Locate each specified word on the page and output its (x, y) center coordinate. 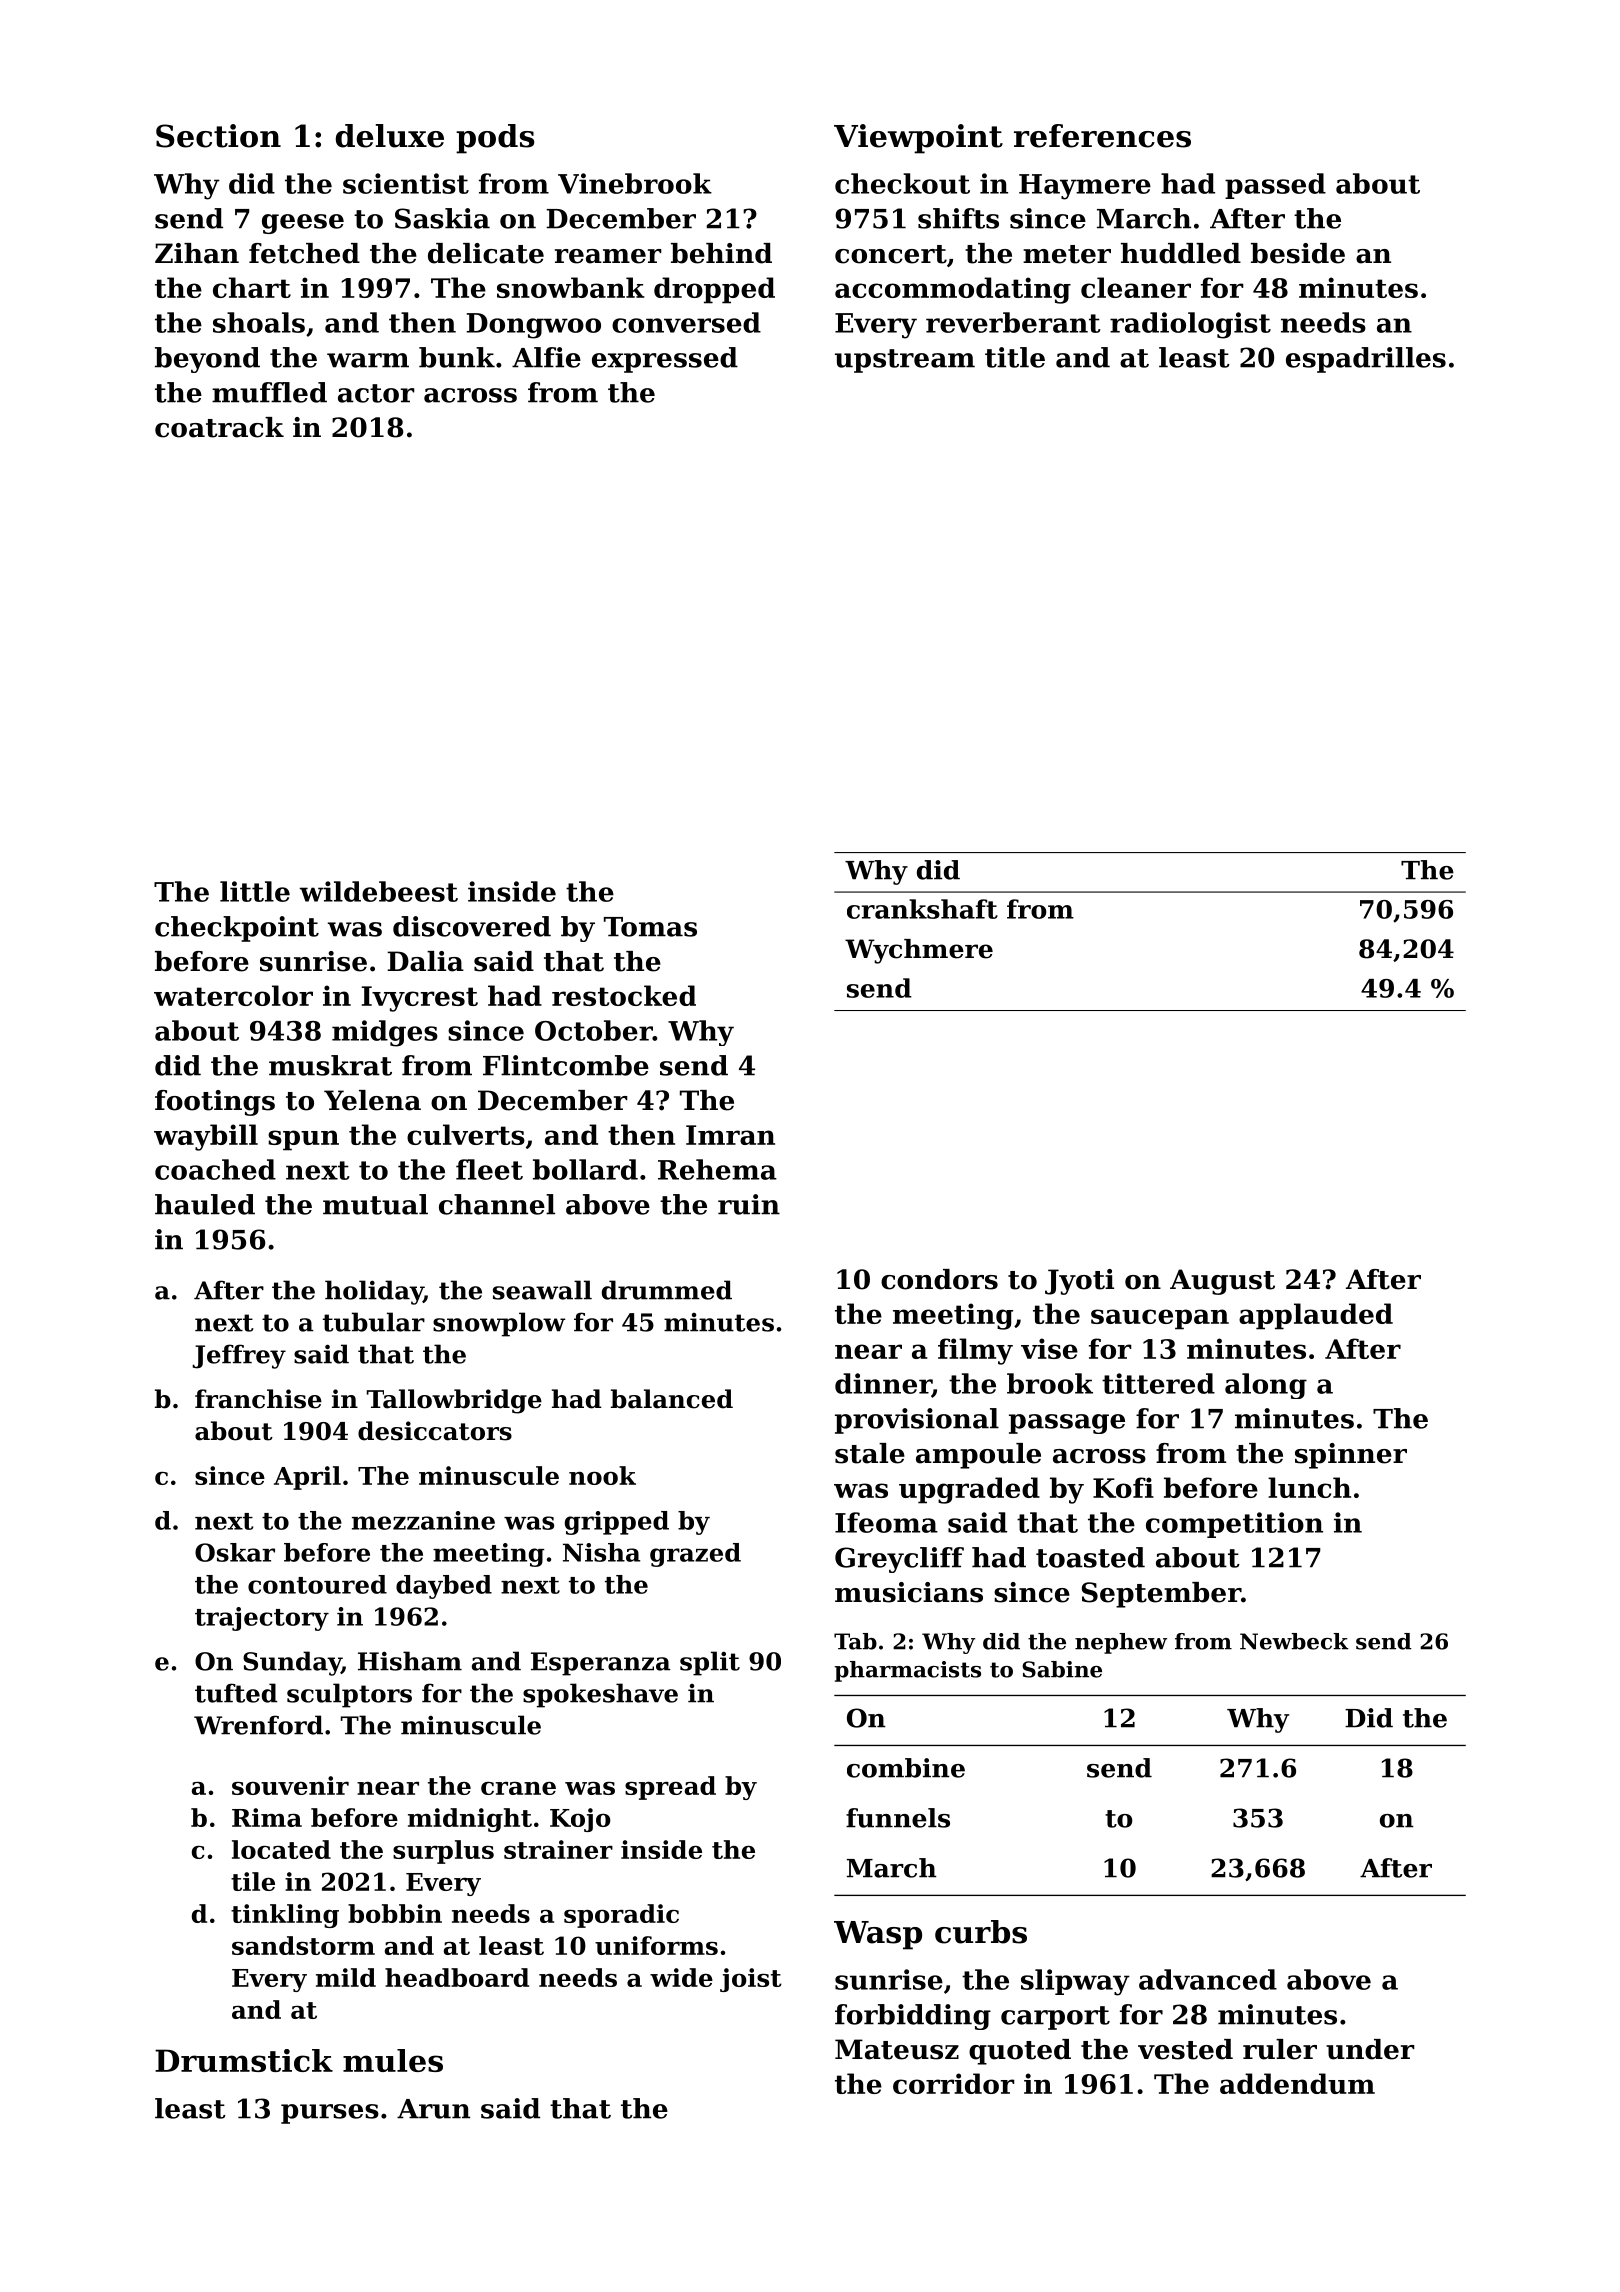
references (1102, 136)
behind (721, 253)
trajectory (262, 1619)
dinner (883, 1384)
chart (252, 287)
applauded (1316, 1316)
